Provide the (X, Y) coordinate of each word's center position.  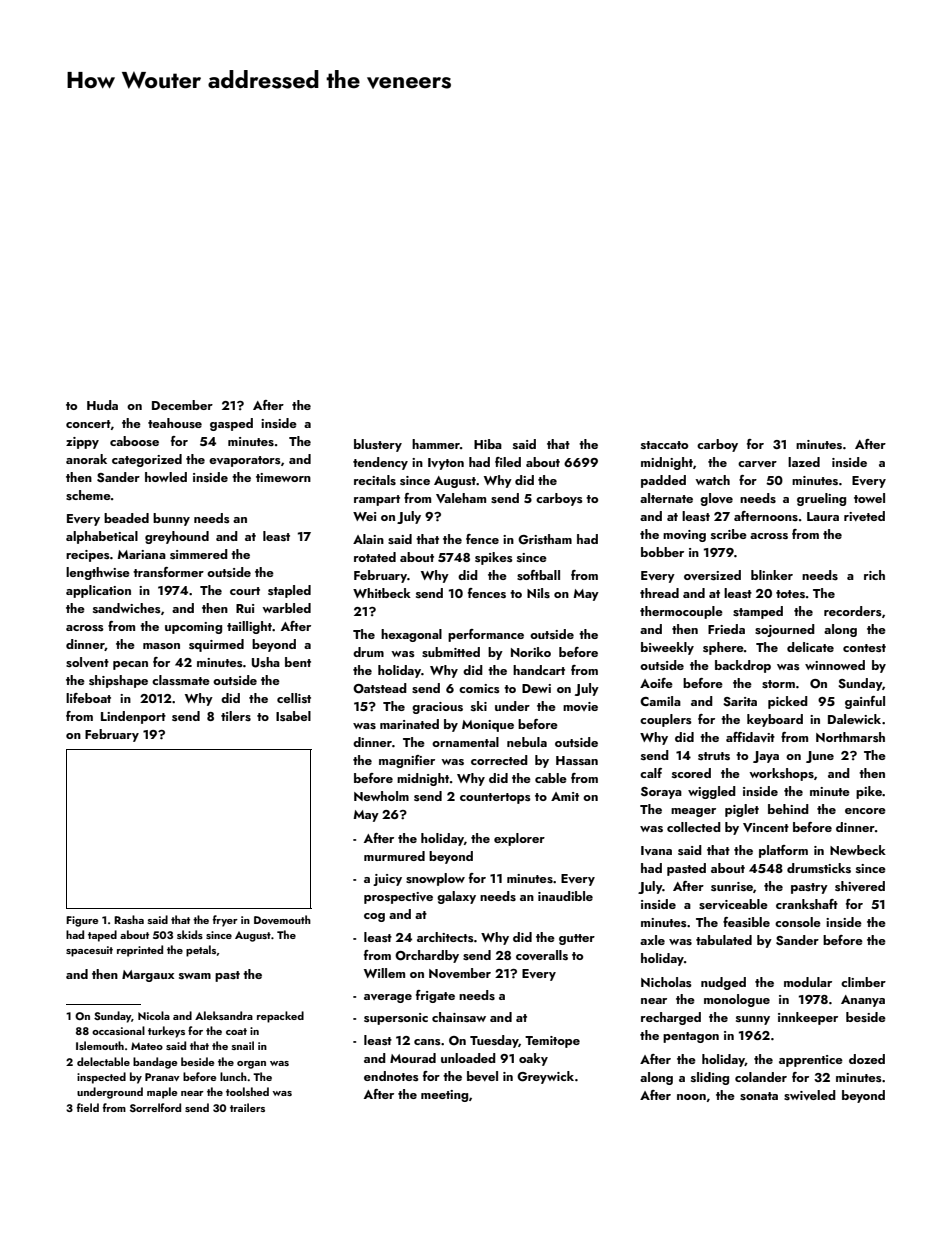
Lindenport (133, 717)
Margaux (148, 976)
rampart (377, 500)
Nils (538, 593)
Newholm (381, 796)
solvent (87, 662)
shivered (860, 886)
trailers (247, 1107)
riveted (864, 516)
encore (865, 811)
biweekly (667, 648)
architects (445, 937)
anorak (86, 459)
